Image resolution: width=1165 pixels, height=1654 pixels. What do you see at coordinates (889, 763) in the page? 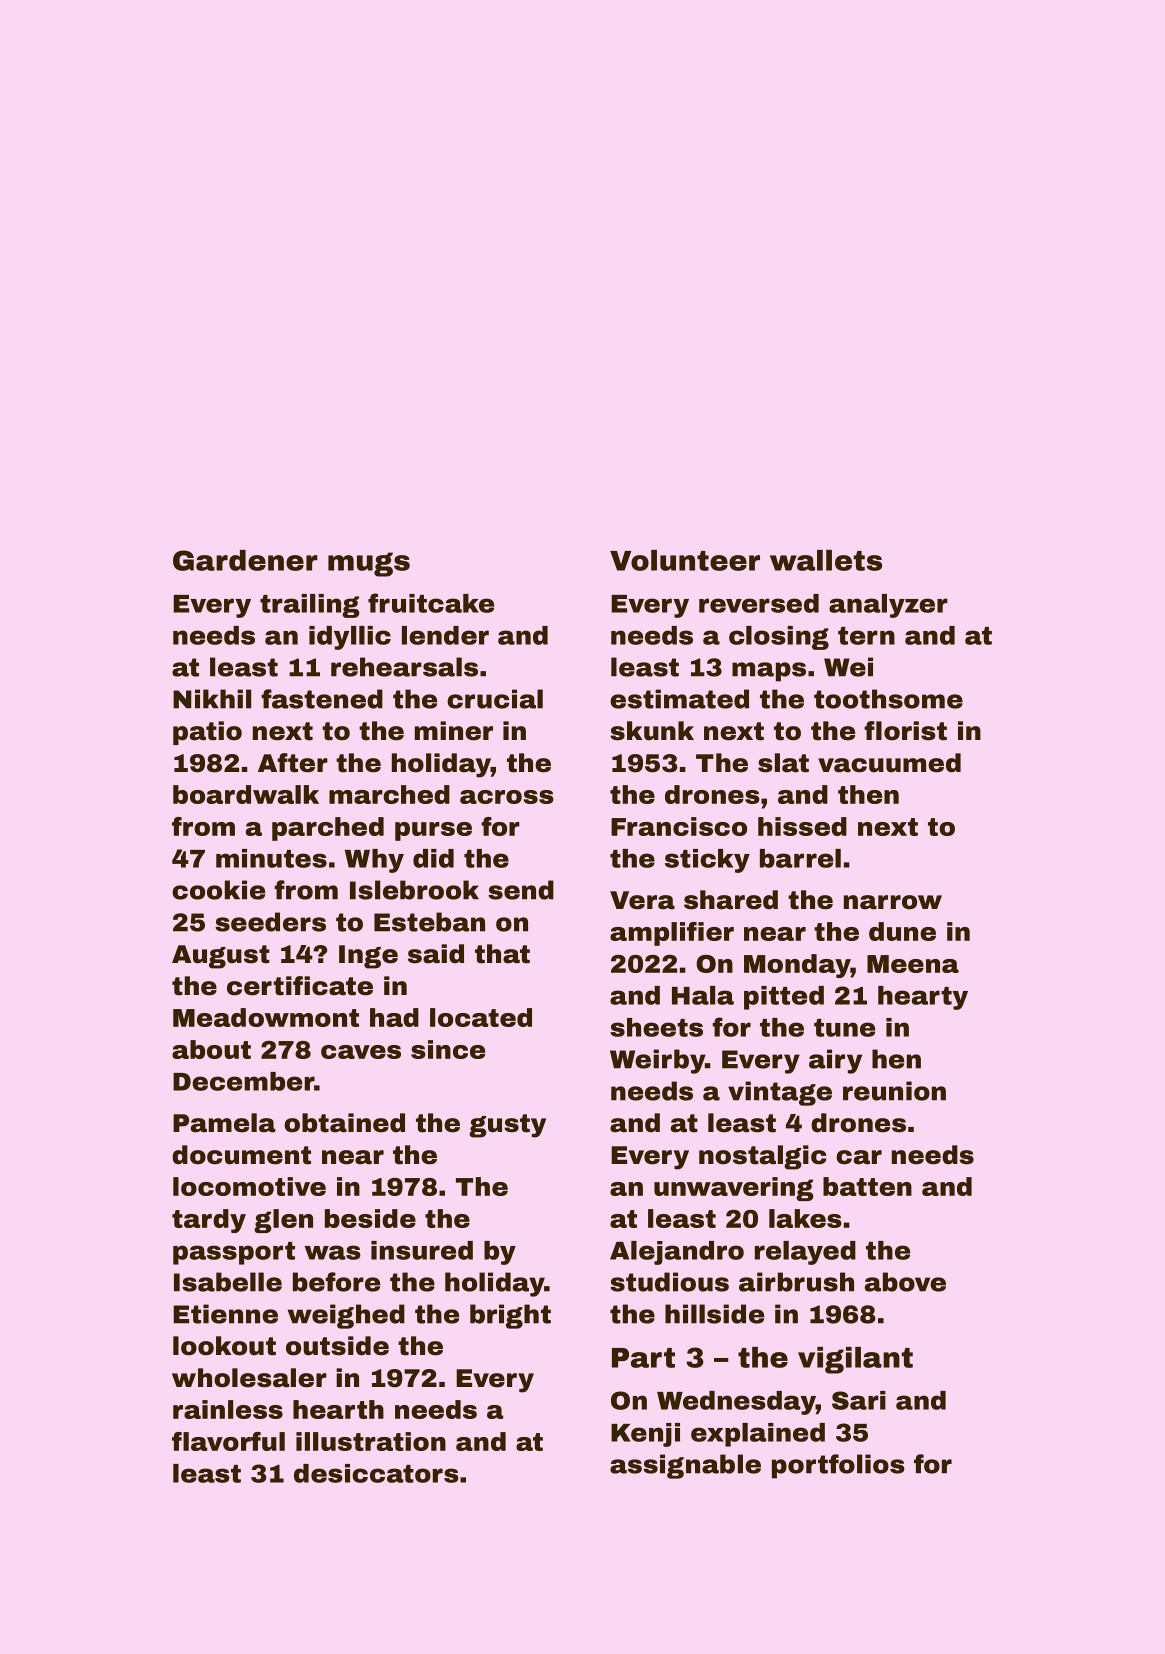
I see `vacuumed` at bounding box center [889, 763].
